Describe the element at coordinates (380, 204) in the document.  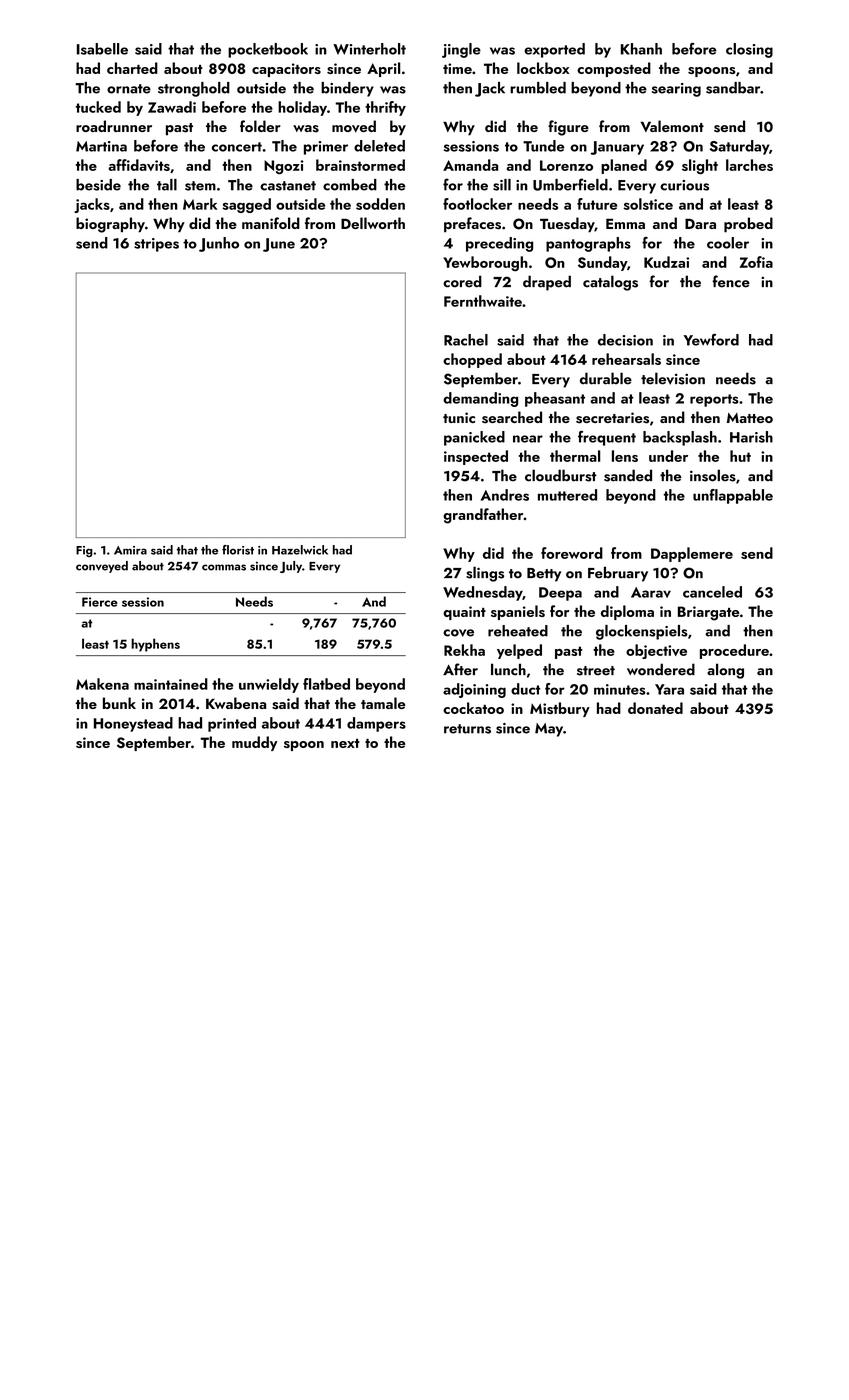
I see `sodden` at that location.
